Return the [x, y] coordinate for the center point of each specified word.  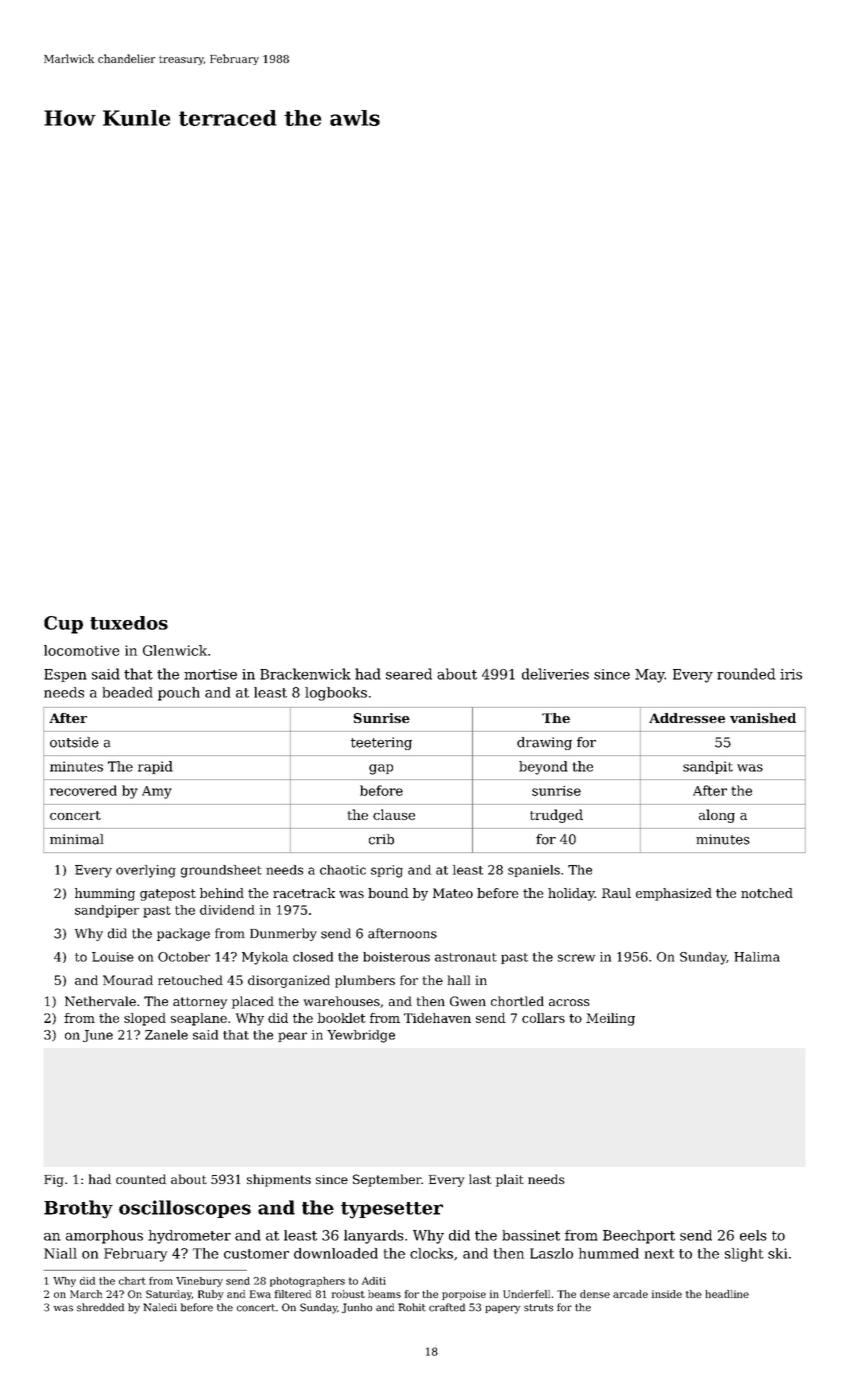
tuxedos [129, 623]
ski [777, 1253]
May [650, 676]
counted [141, 1179]
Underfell [526, 1294]
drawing [544, 743]
